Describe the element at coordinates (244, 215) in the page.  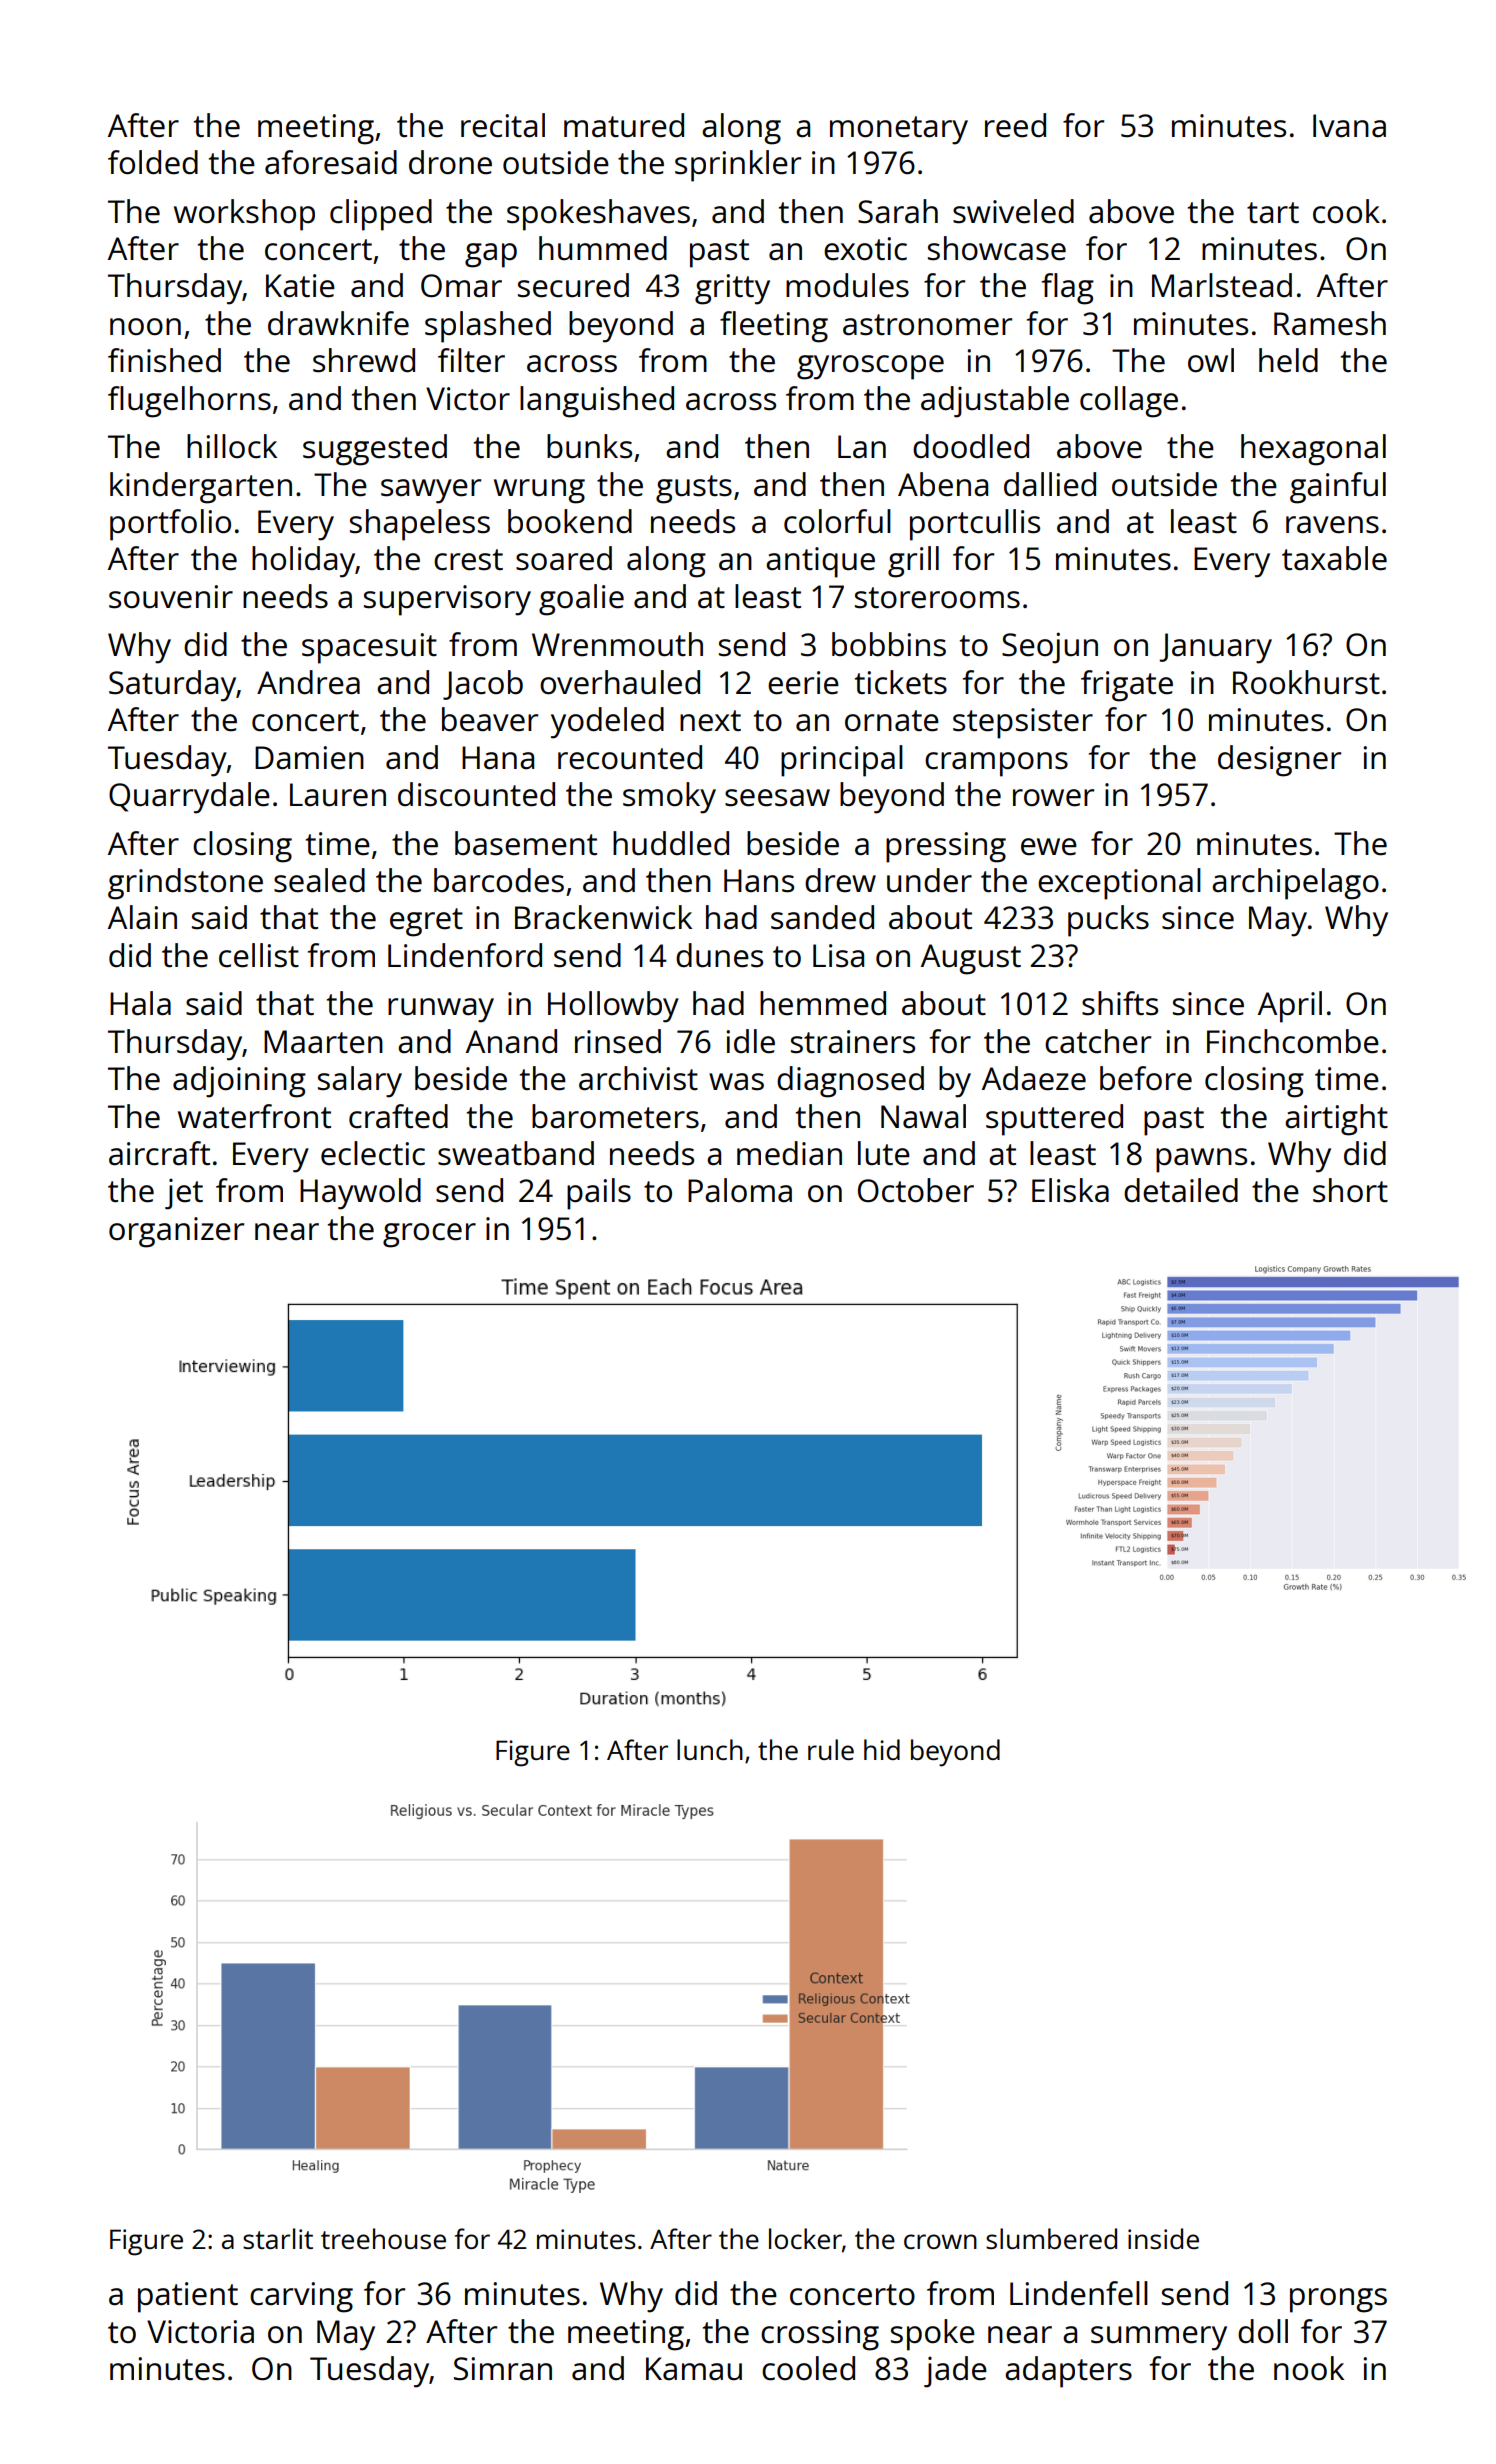
I see `workshop` at that location.
